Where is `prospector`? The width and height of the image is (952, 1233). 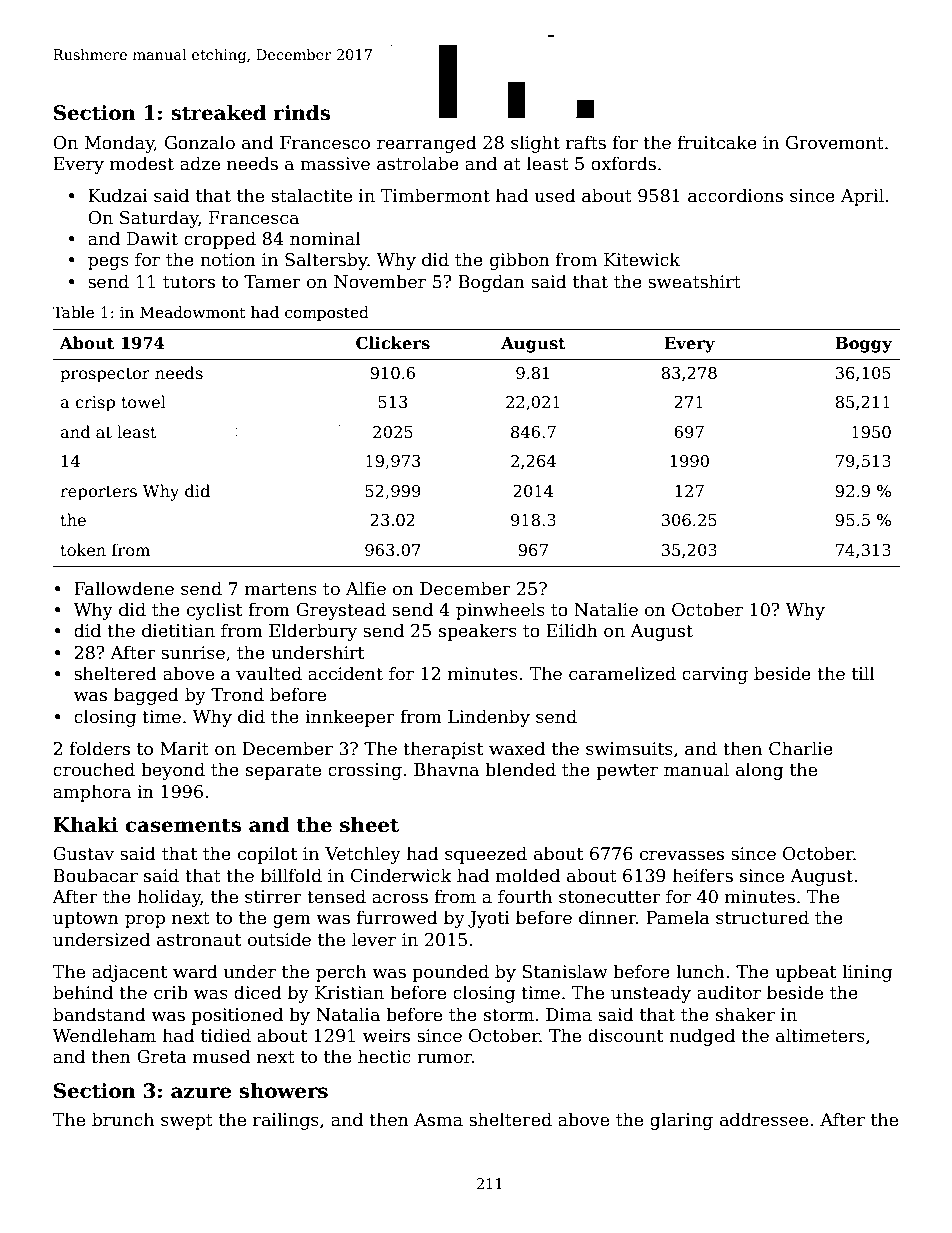 prospector is located at coordinates (105, 375).
